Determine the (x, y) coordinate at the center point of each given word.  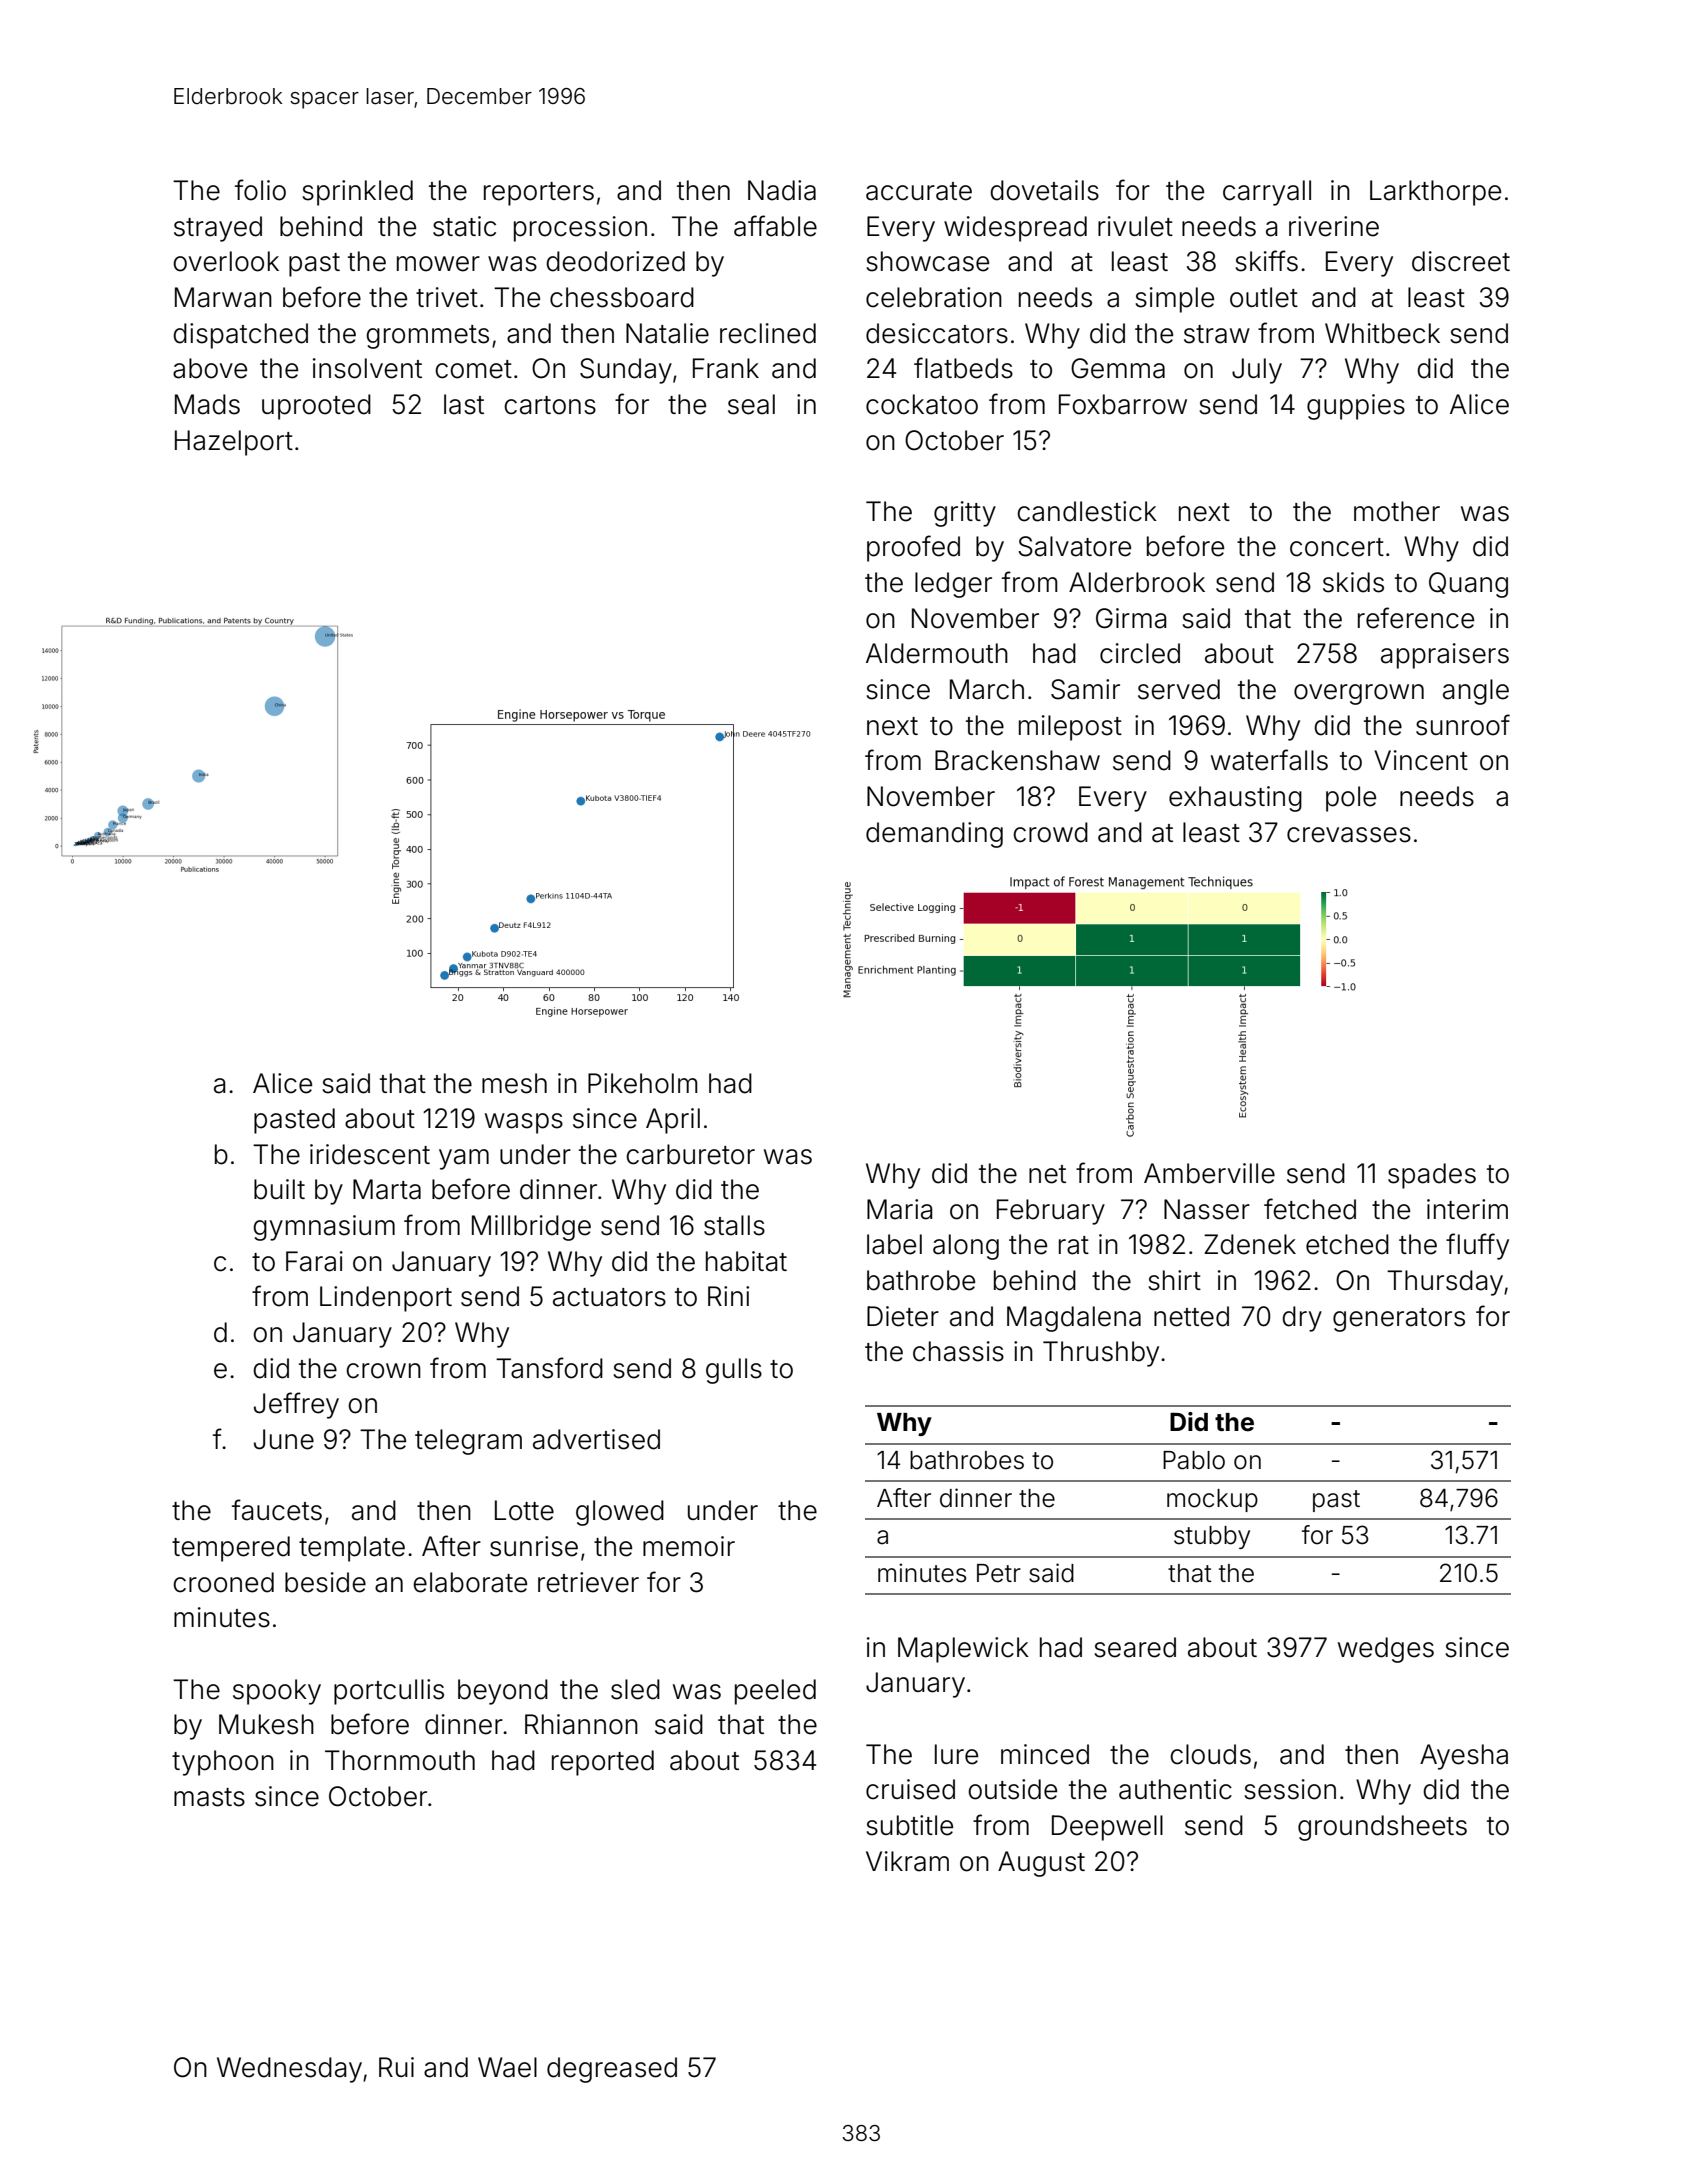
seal (751, 404)
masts (209, 1797)
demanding (934, 835)
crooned (223, 1582)
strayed (218, 229)
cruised (910, 1789)
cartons (550, 405)
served (1179, 689)
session (1290, 1789)
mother (1397, 511)
